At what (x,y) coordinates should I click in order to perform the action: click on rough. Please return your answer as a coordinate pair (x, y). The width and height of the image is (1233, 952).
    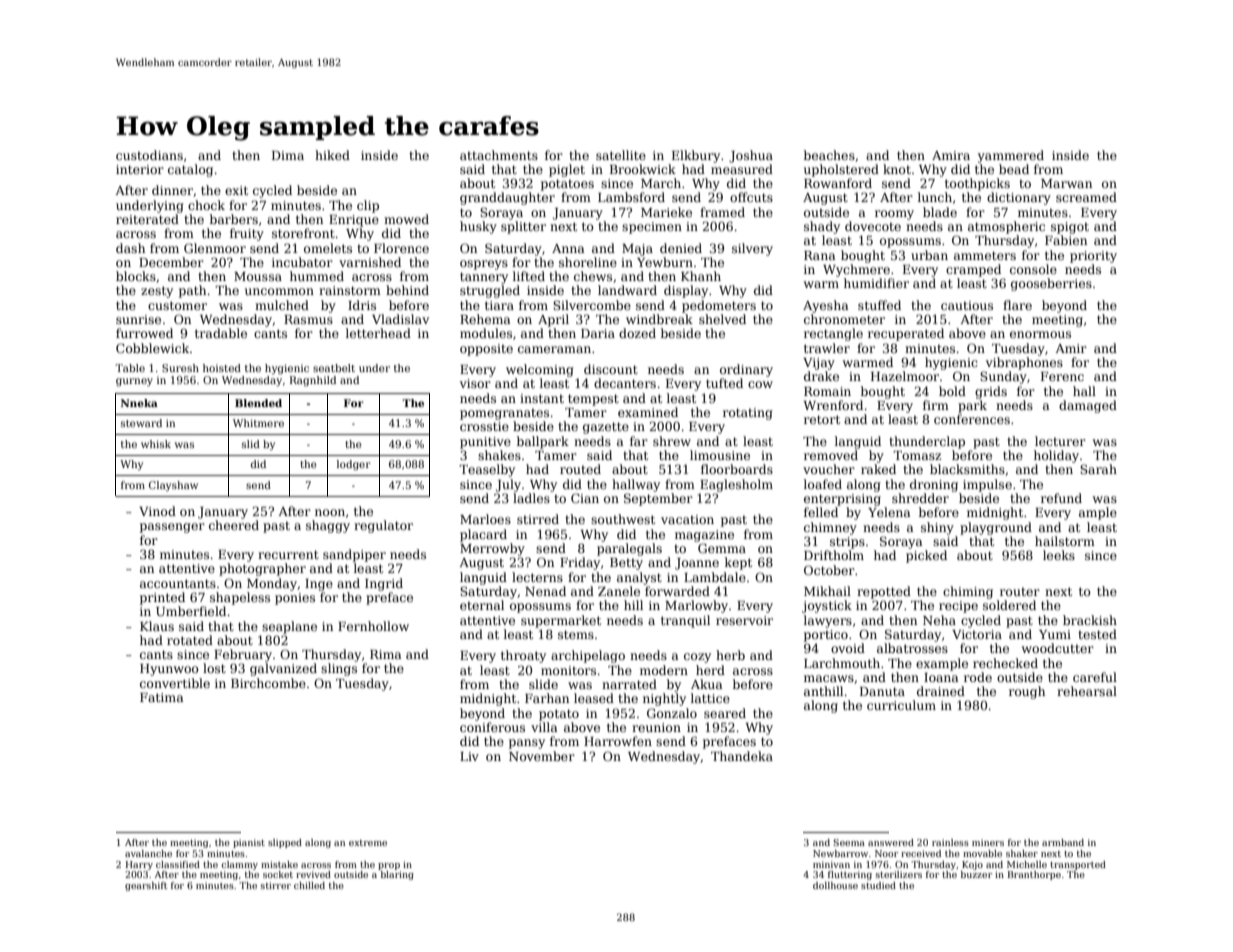
    Looking at the image, I should click on (1027, 692).
